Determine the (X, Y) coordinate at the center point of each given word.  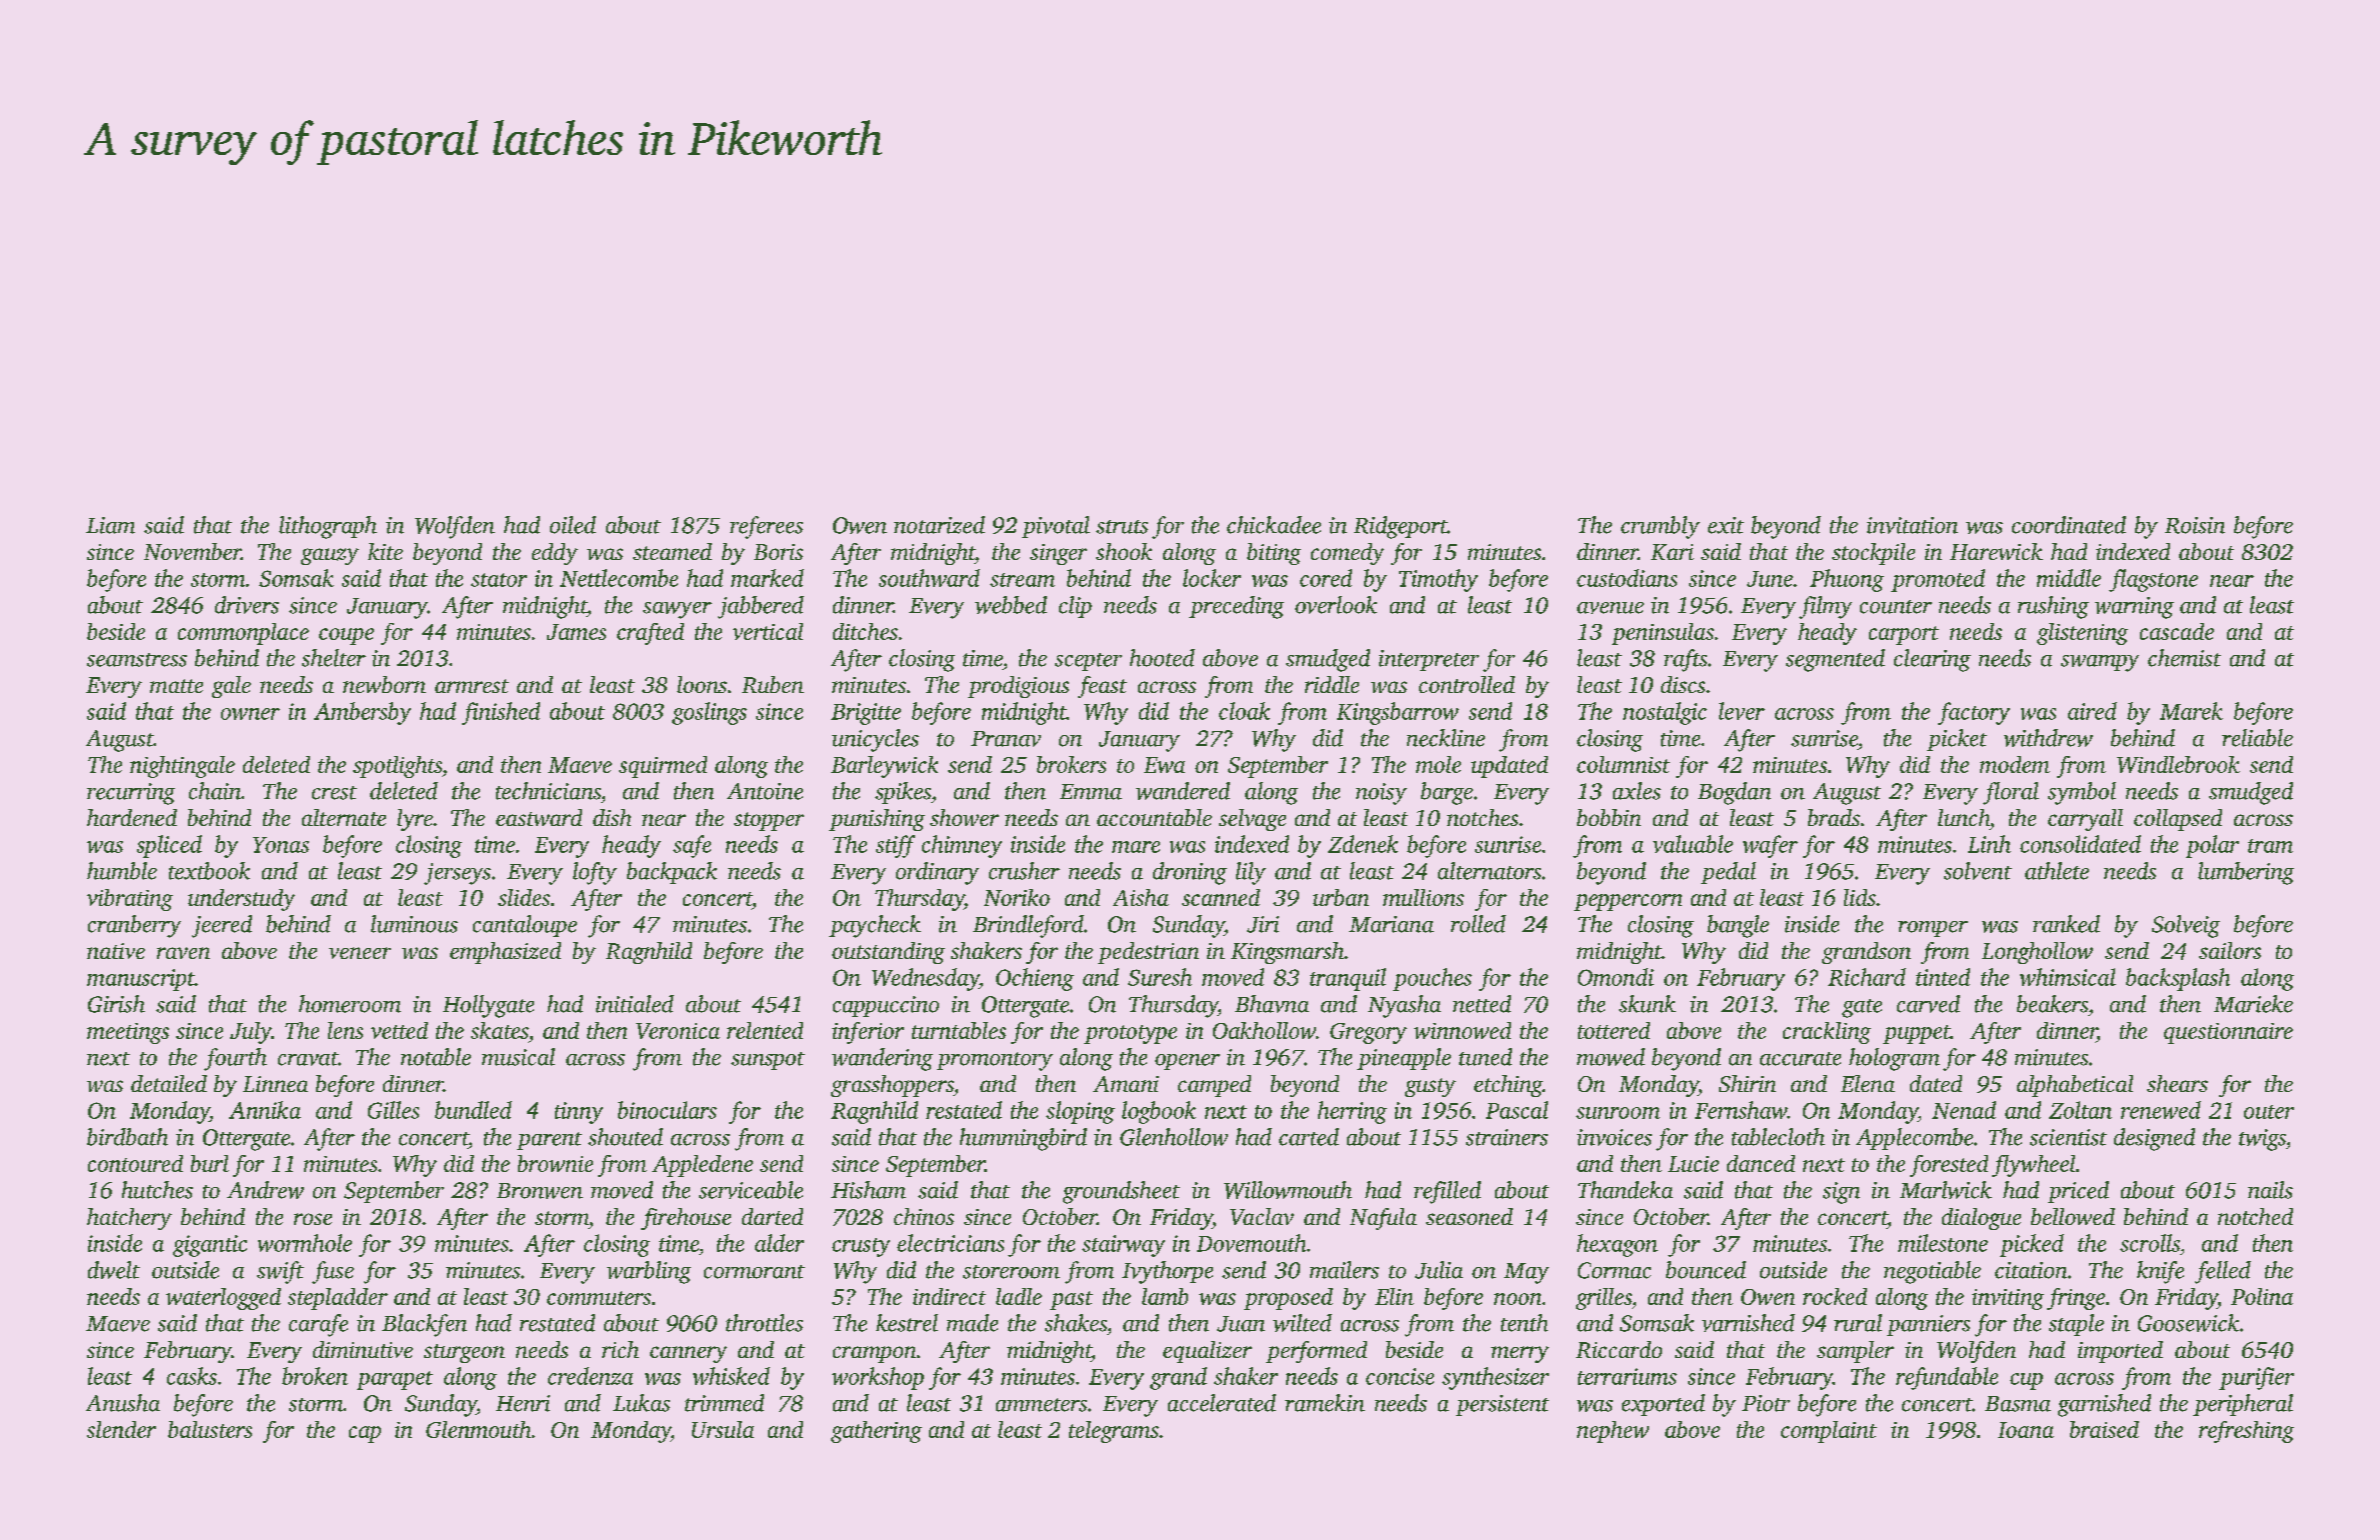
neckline (1446, 738)
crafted (650, 634)
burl (210, 1163)
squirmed (663, 767)
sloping (1080, 1112)
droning (1190, 873)
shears (2177, 1083)
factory (1974, 713)
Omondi (1616, 977)
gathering (876, 1432)
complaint (1829, 1432)
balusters (210, 1429)
